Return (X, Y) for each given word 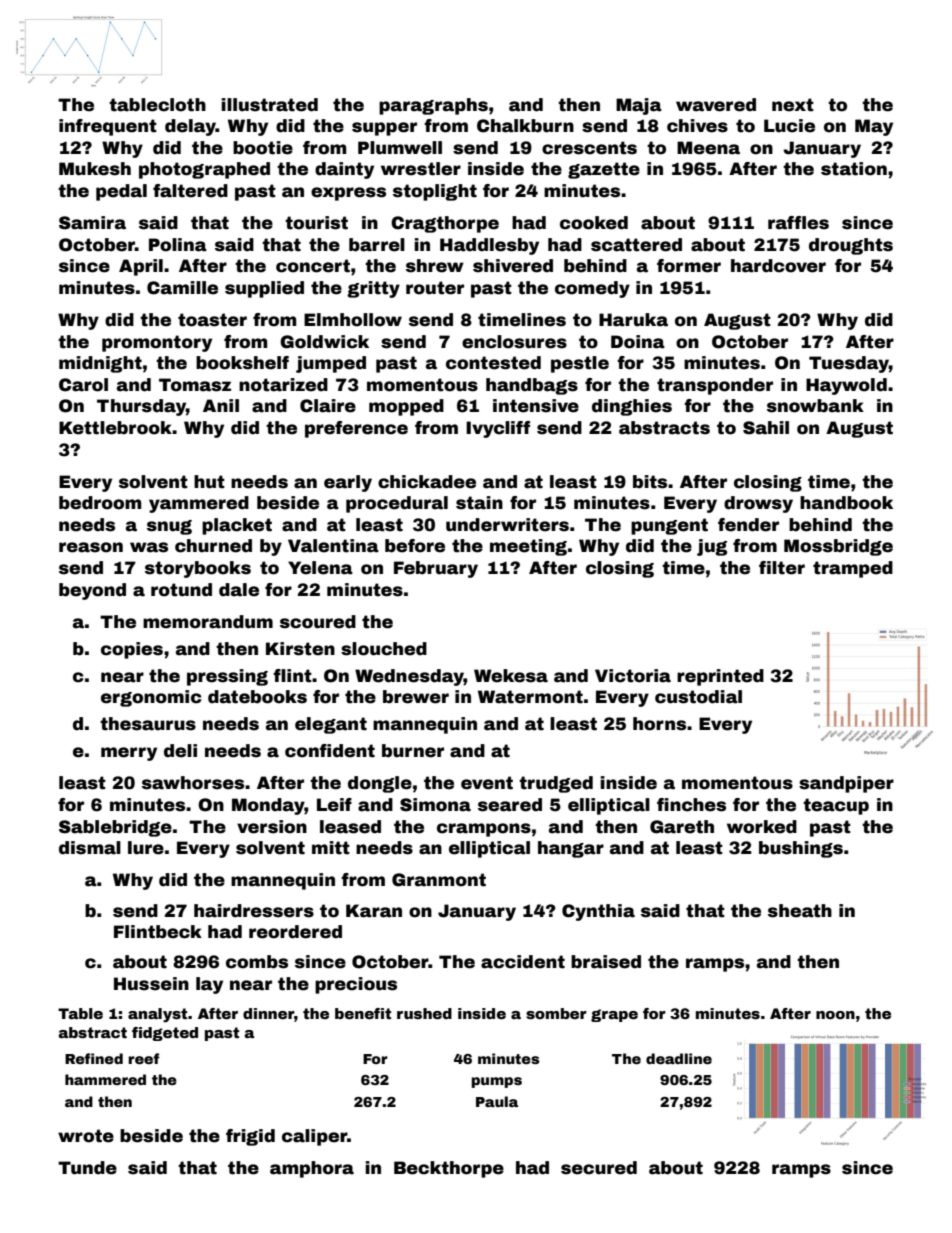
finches (691, 805)
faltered (190, 191)
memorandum (208, 622)
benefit (363, 1013)
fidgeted (165, 1034)
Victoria (633, 676)
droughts (851, 246)
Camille (182, 288)
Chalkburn (525, 126)
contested (493, 363)
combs (257, 962)
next (793, 105)
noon (835, 1015)
